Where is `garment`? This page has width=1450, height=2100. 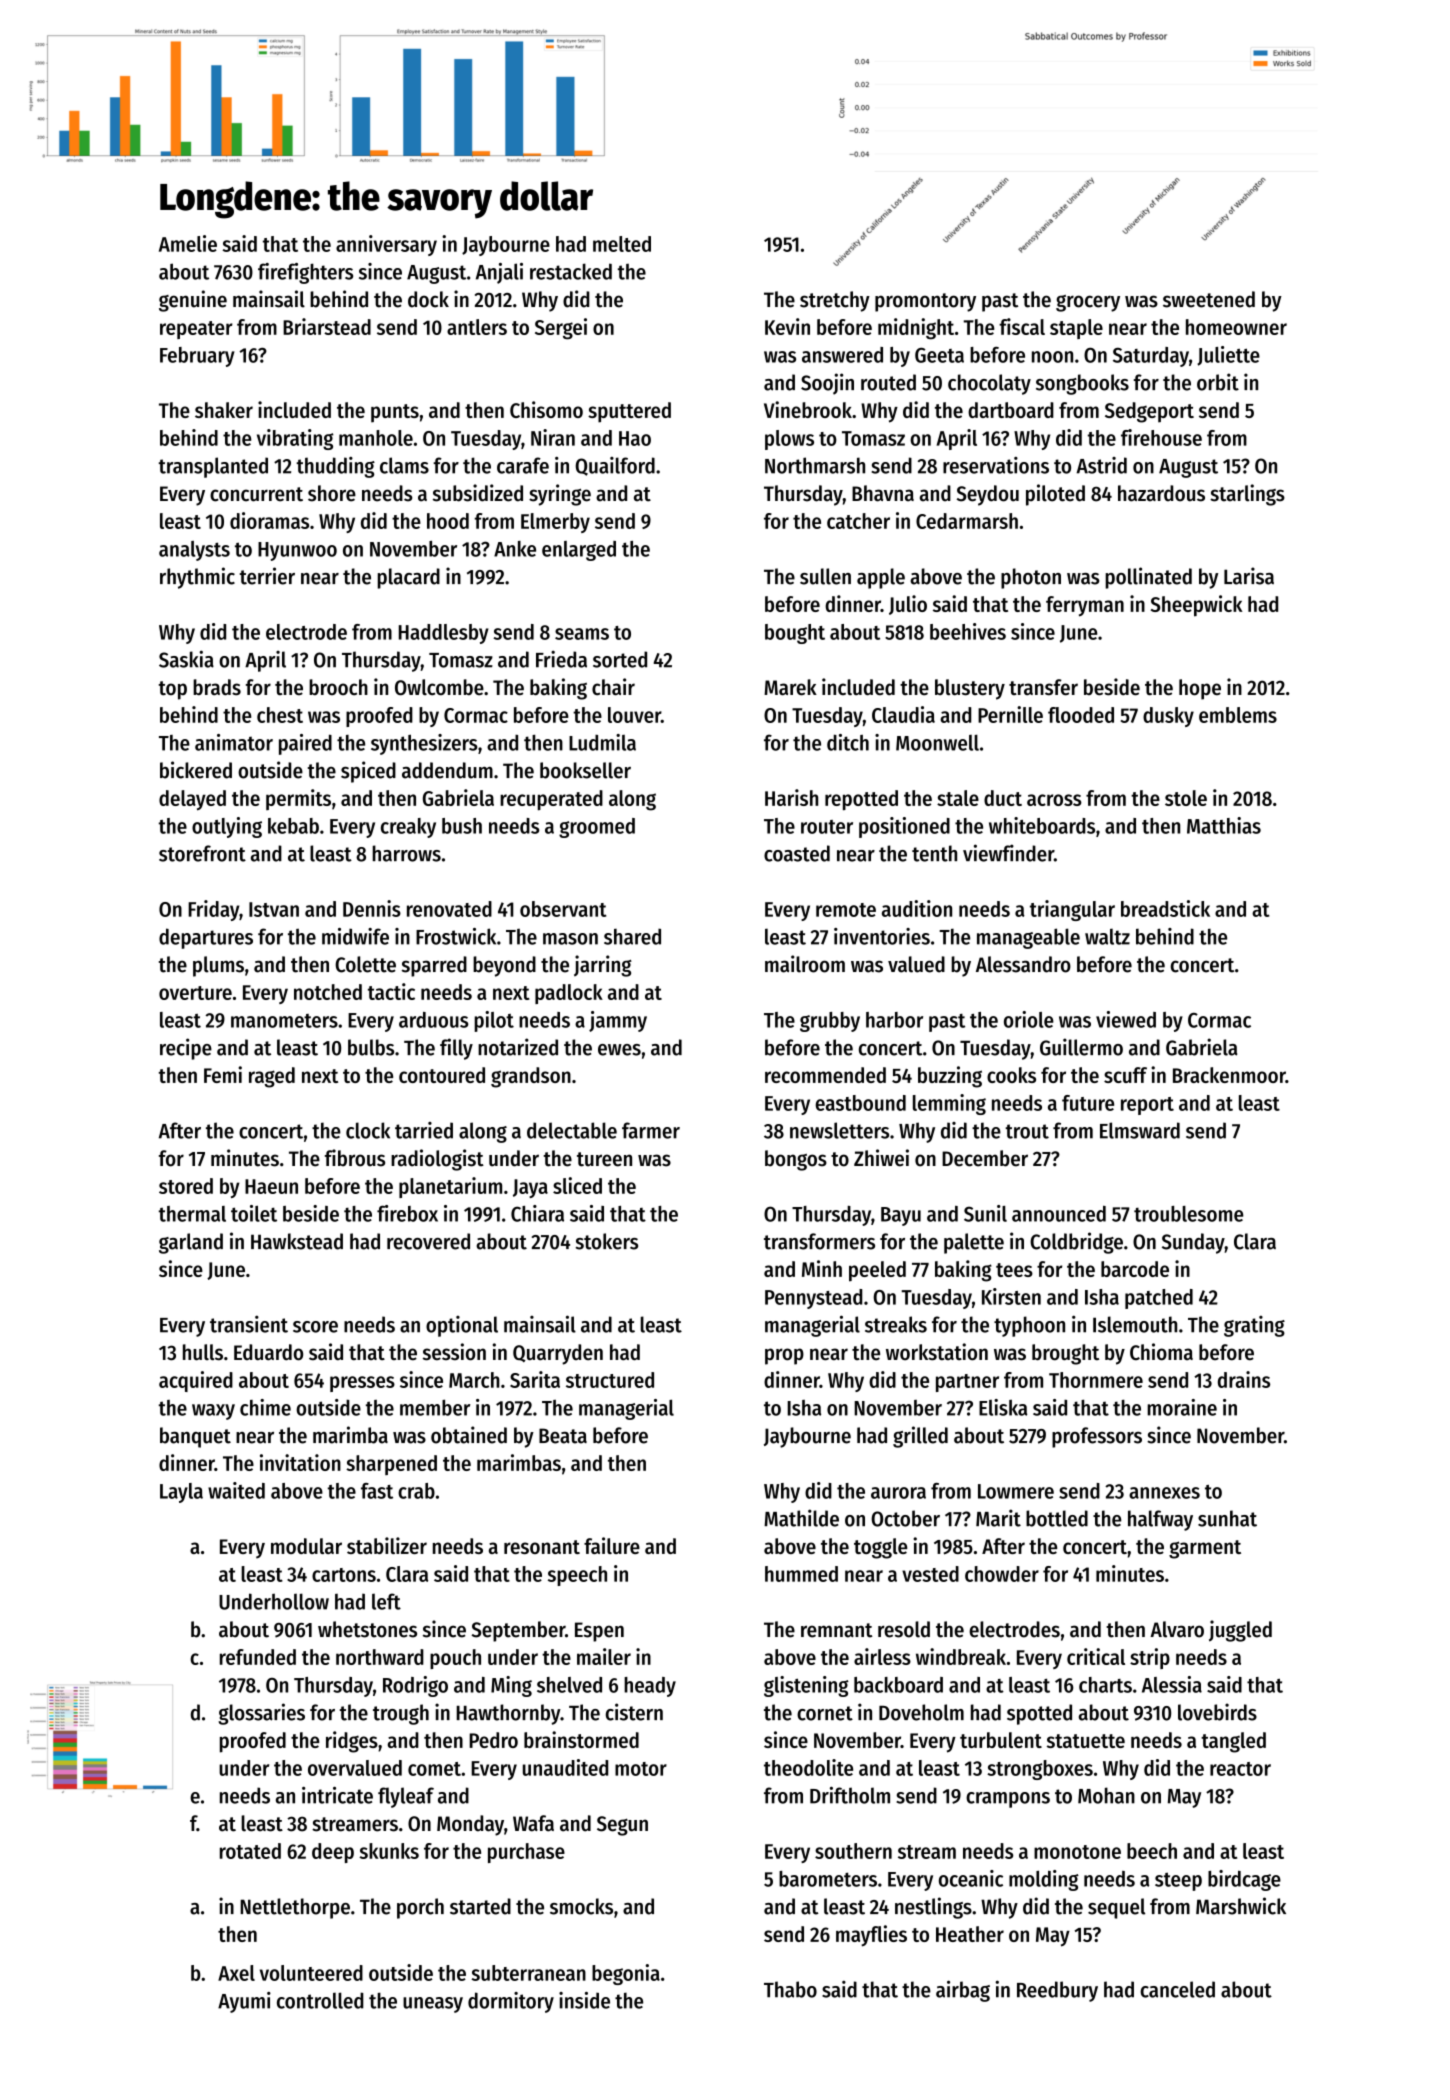
garment is located at coordinates (1205, 1549).
